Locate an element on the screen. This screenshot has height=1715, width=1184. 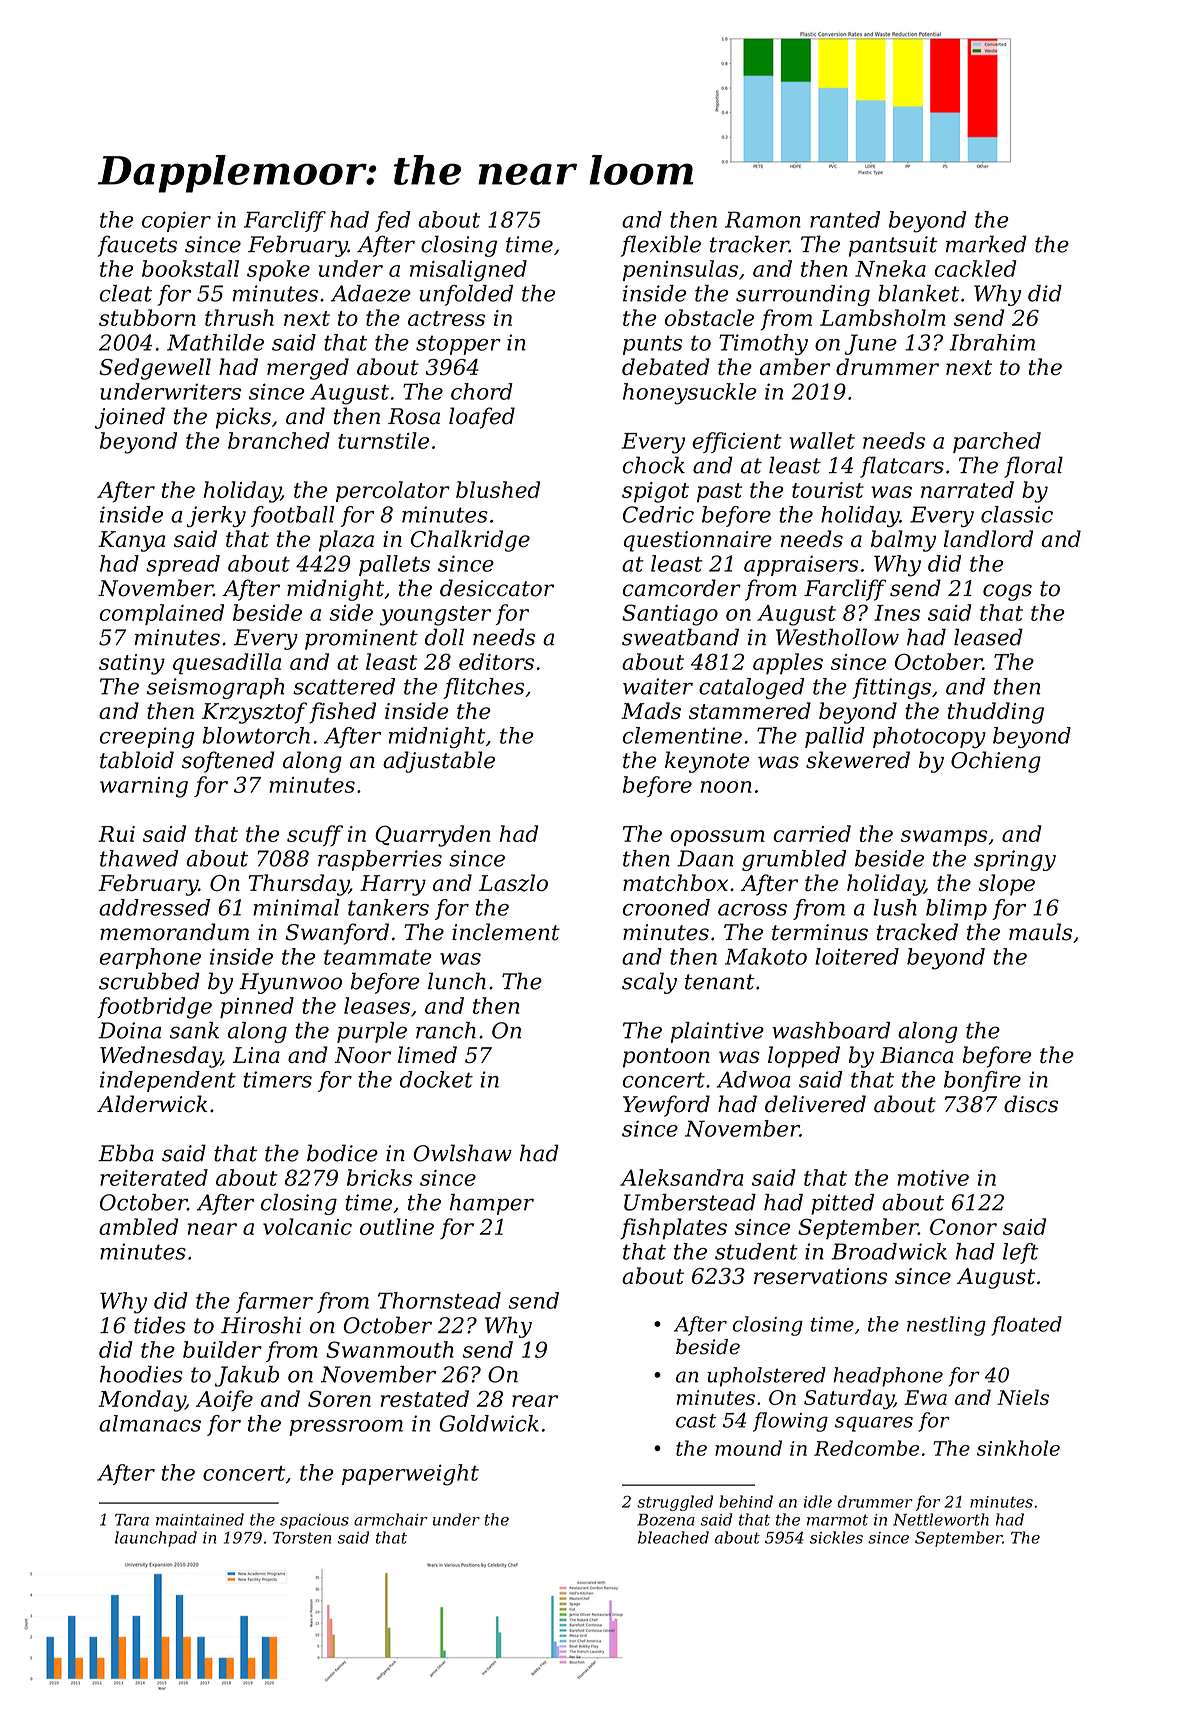
faucets is located at coordinates (137, 246).
